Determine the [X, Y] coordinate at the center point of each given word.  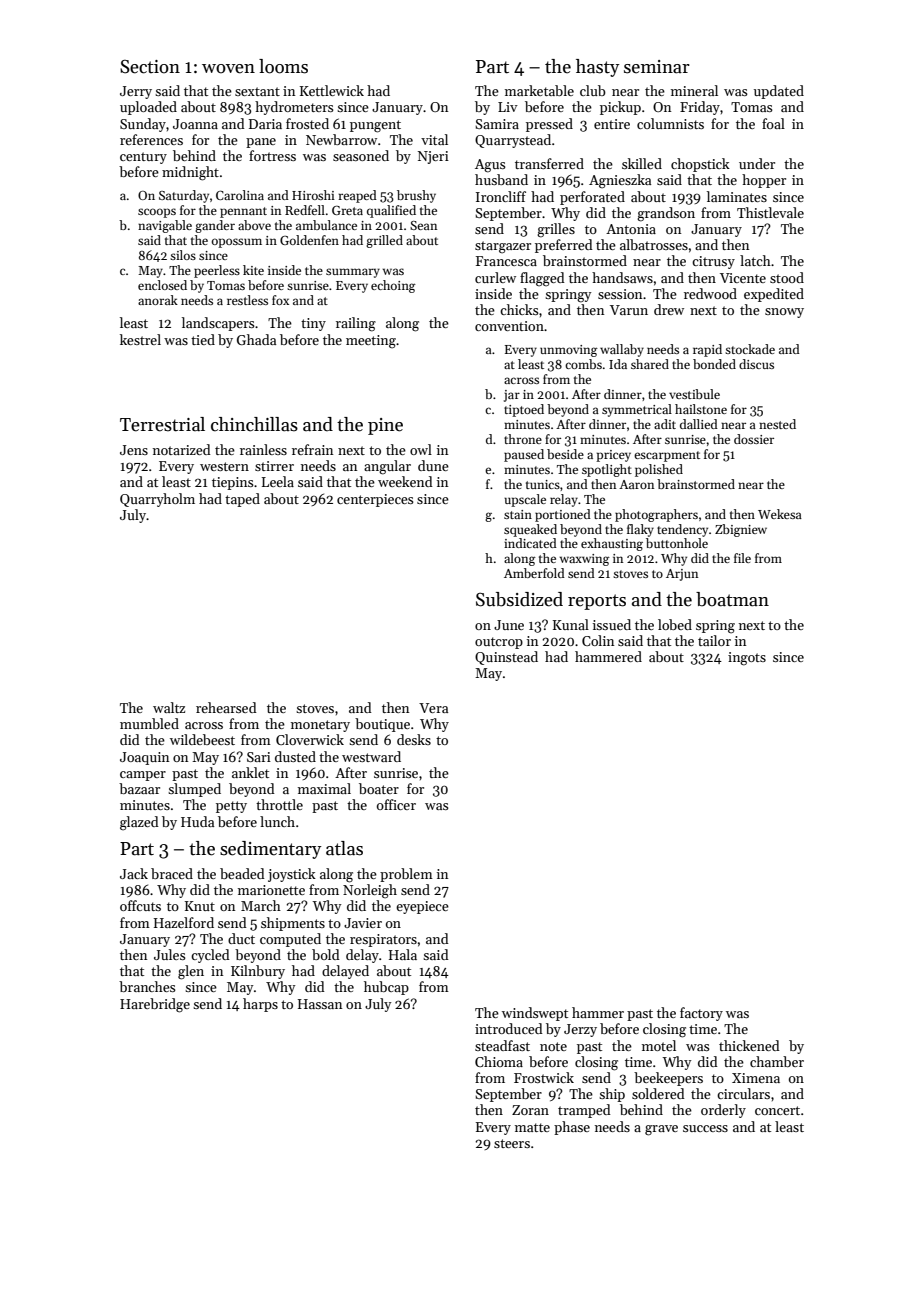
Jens [134, 450]
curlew [495, 277]
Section [150, 67]
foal [773, 123]
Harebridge [155, 1005]
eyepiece [422, 907]
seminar [657, 67]
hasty [598, 68]
